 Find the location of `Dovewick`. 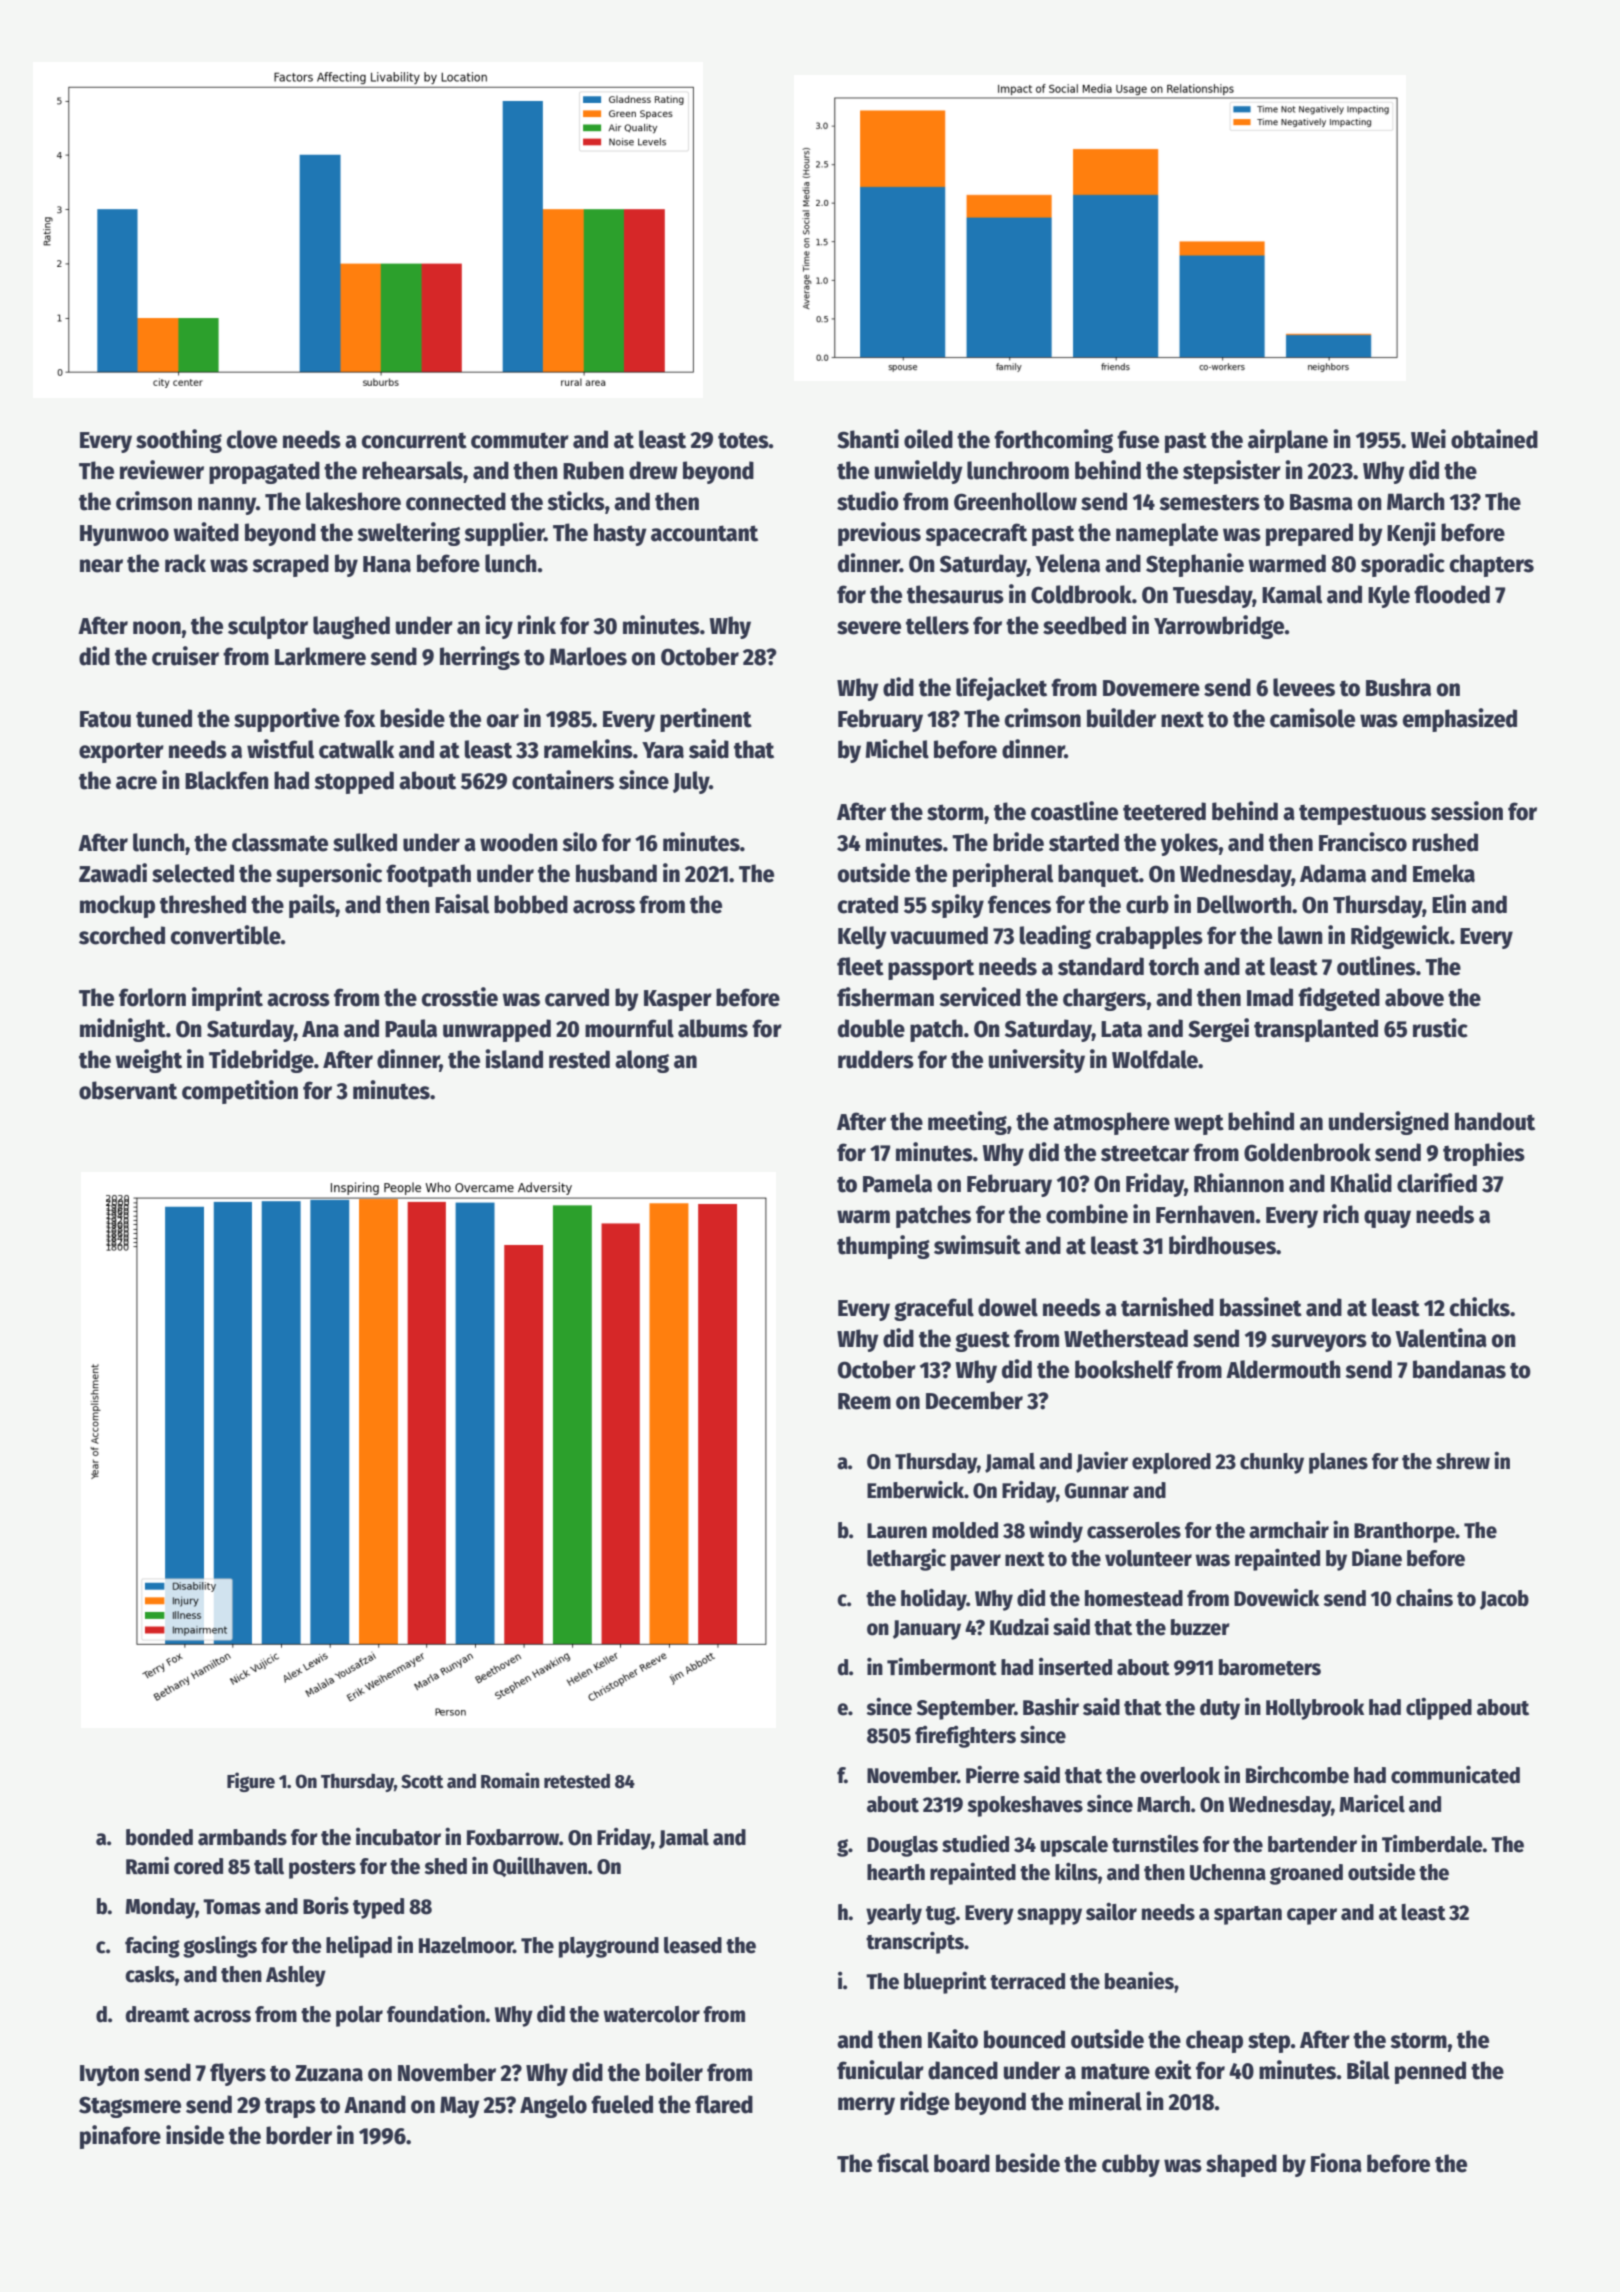

Dovewick is located at coordinates (1276, 1598).
